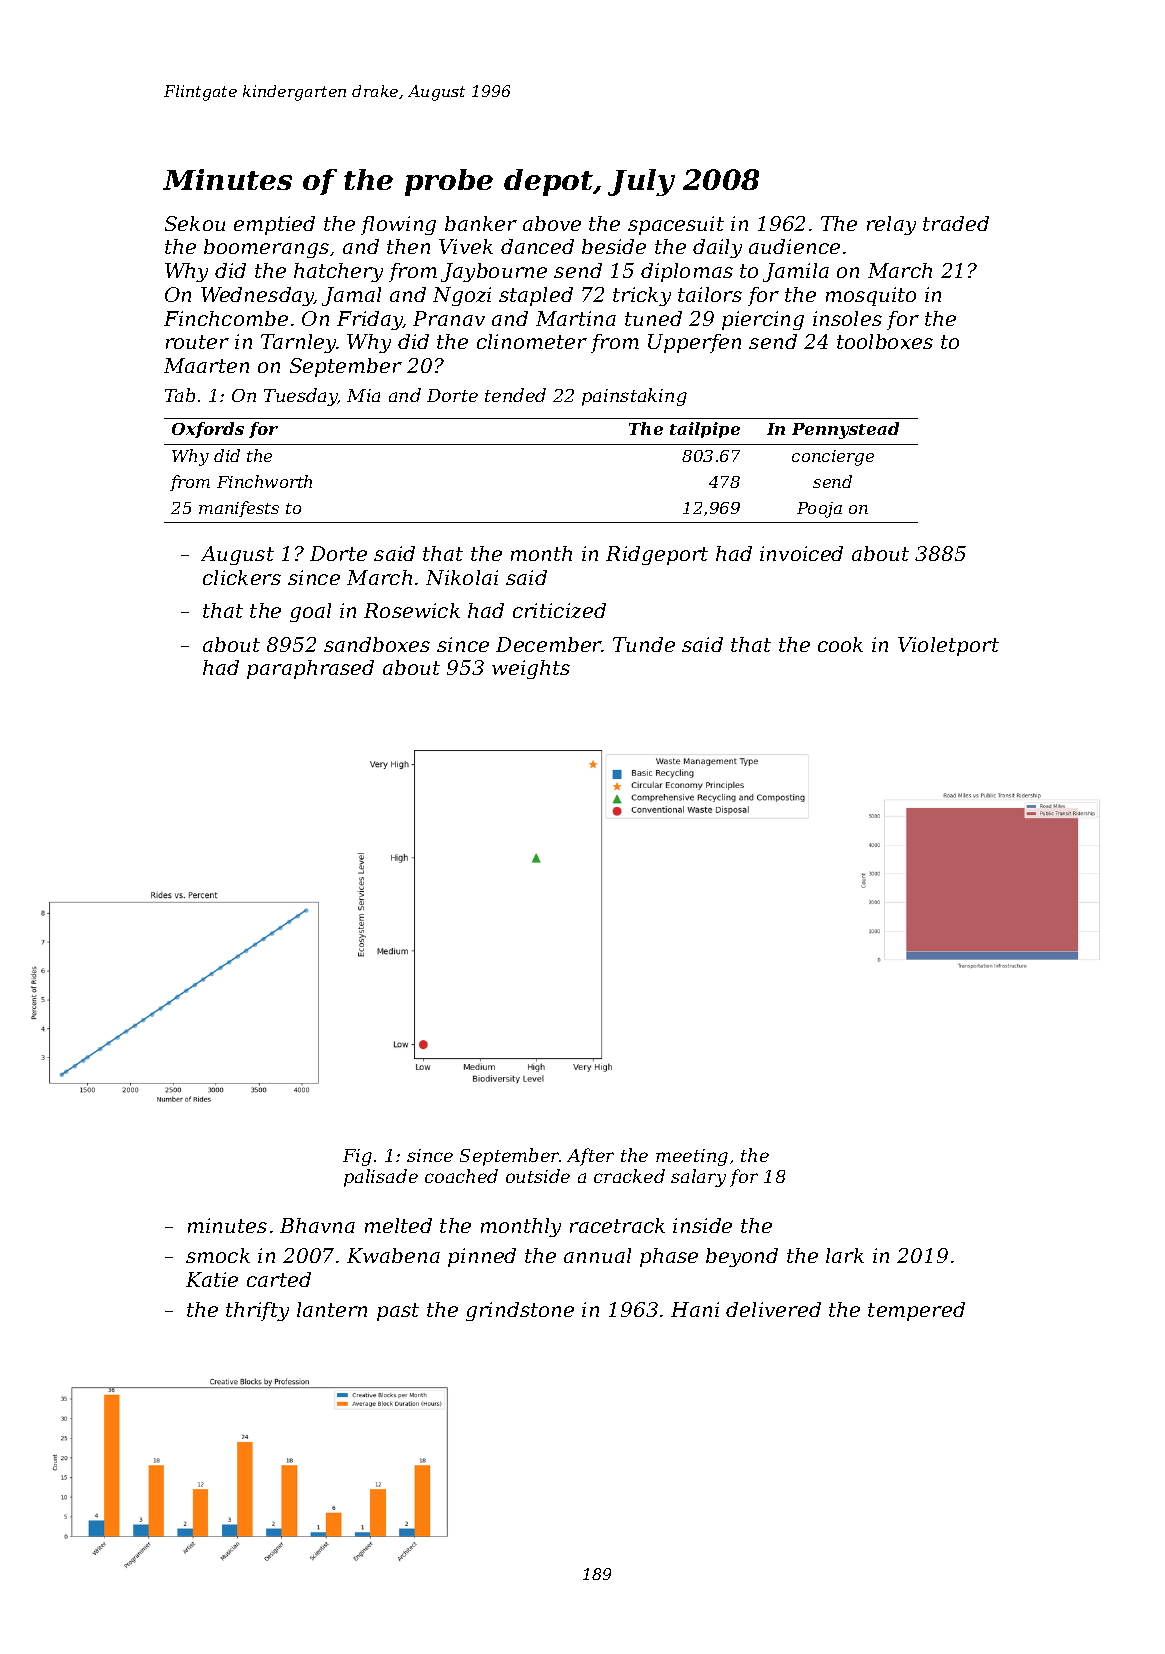  I want to click on Tunde, so click(644, 644).
